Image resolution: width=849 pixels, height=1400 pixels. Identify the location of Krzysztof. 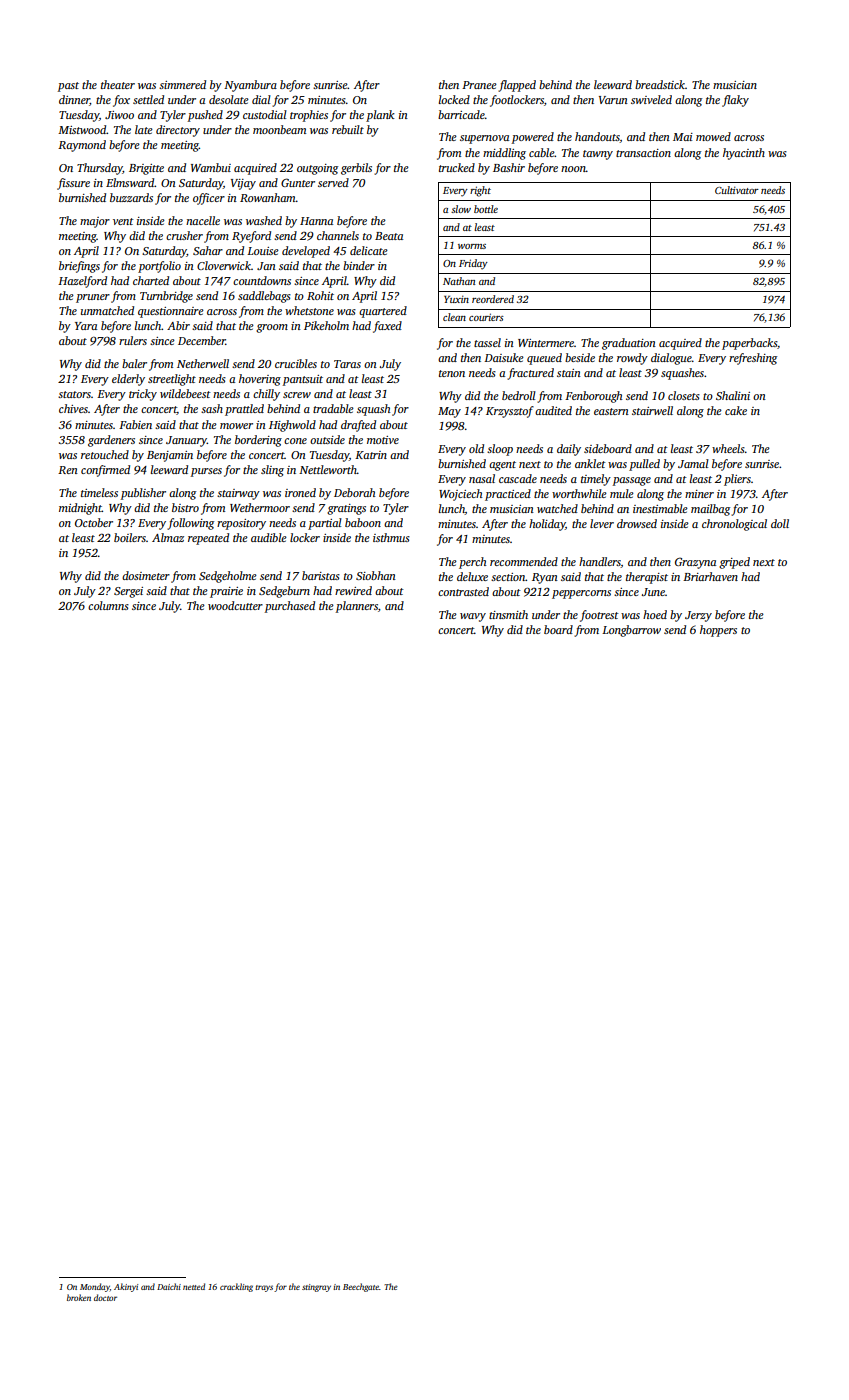
(510, 412).
